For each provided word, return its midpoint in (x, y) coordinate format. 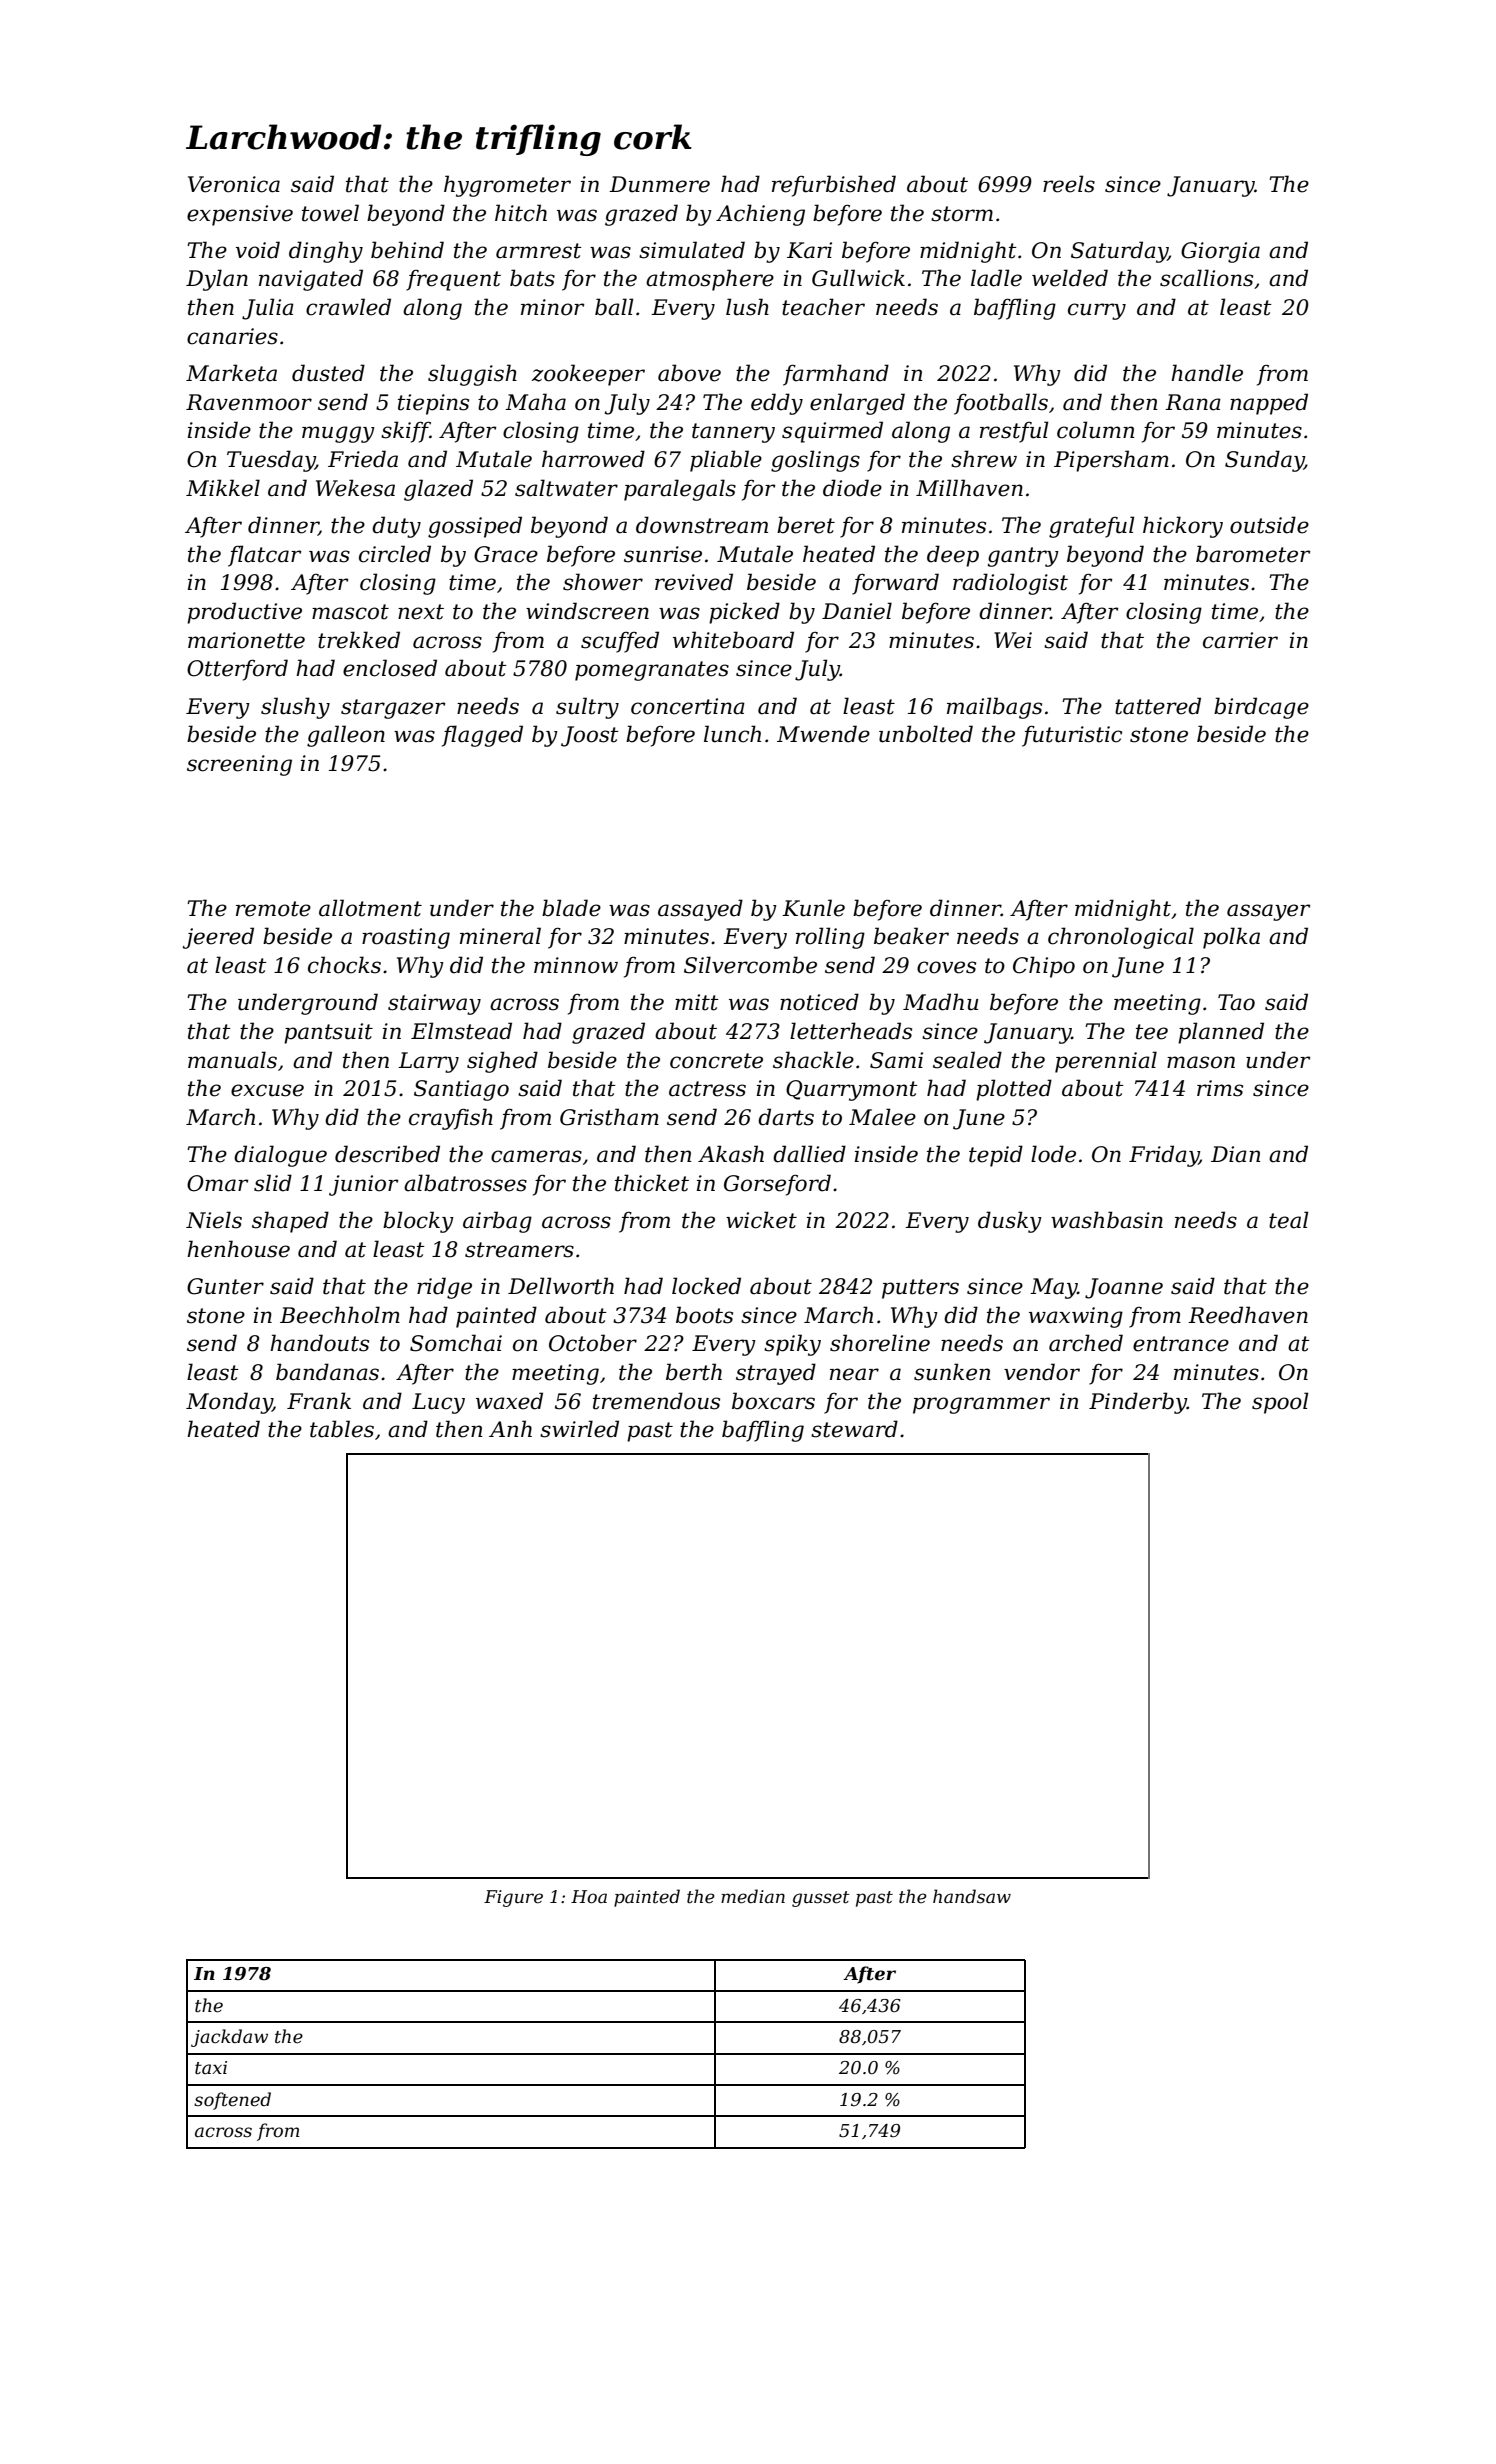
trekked (359, 640)
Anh (510, 1428)
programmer (981, 1405)
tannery (733, 433)
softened (232, 2101)
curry (1097, 311)
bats (532, 278)
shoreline (880, 1343)
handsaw (972, 1896)
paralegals (680, 490)
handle (1207, 373)
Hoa (589, 1896)
